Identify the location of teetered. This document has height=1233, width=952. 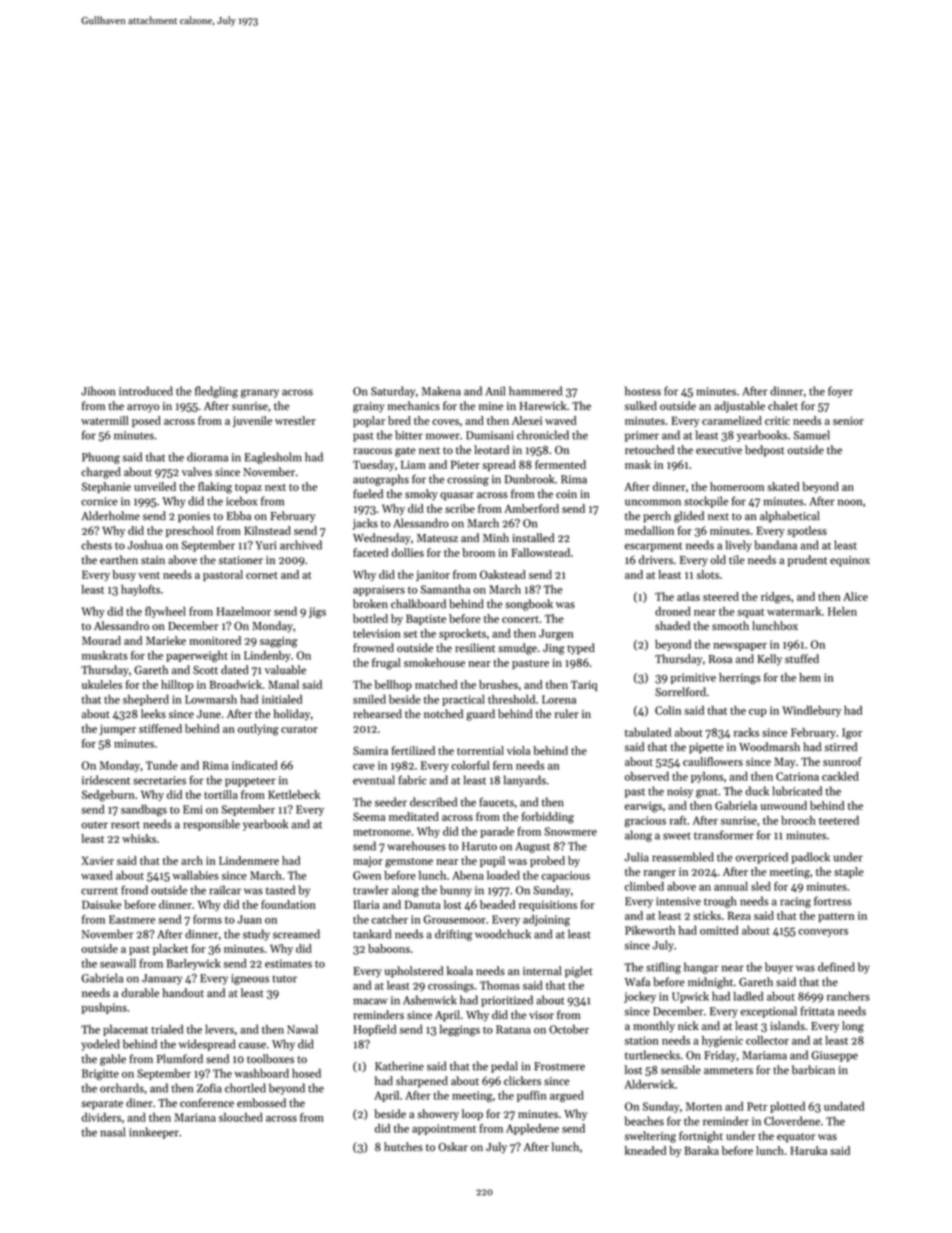
(839, 820).
